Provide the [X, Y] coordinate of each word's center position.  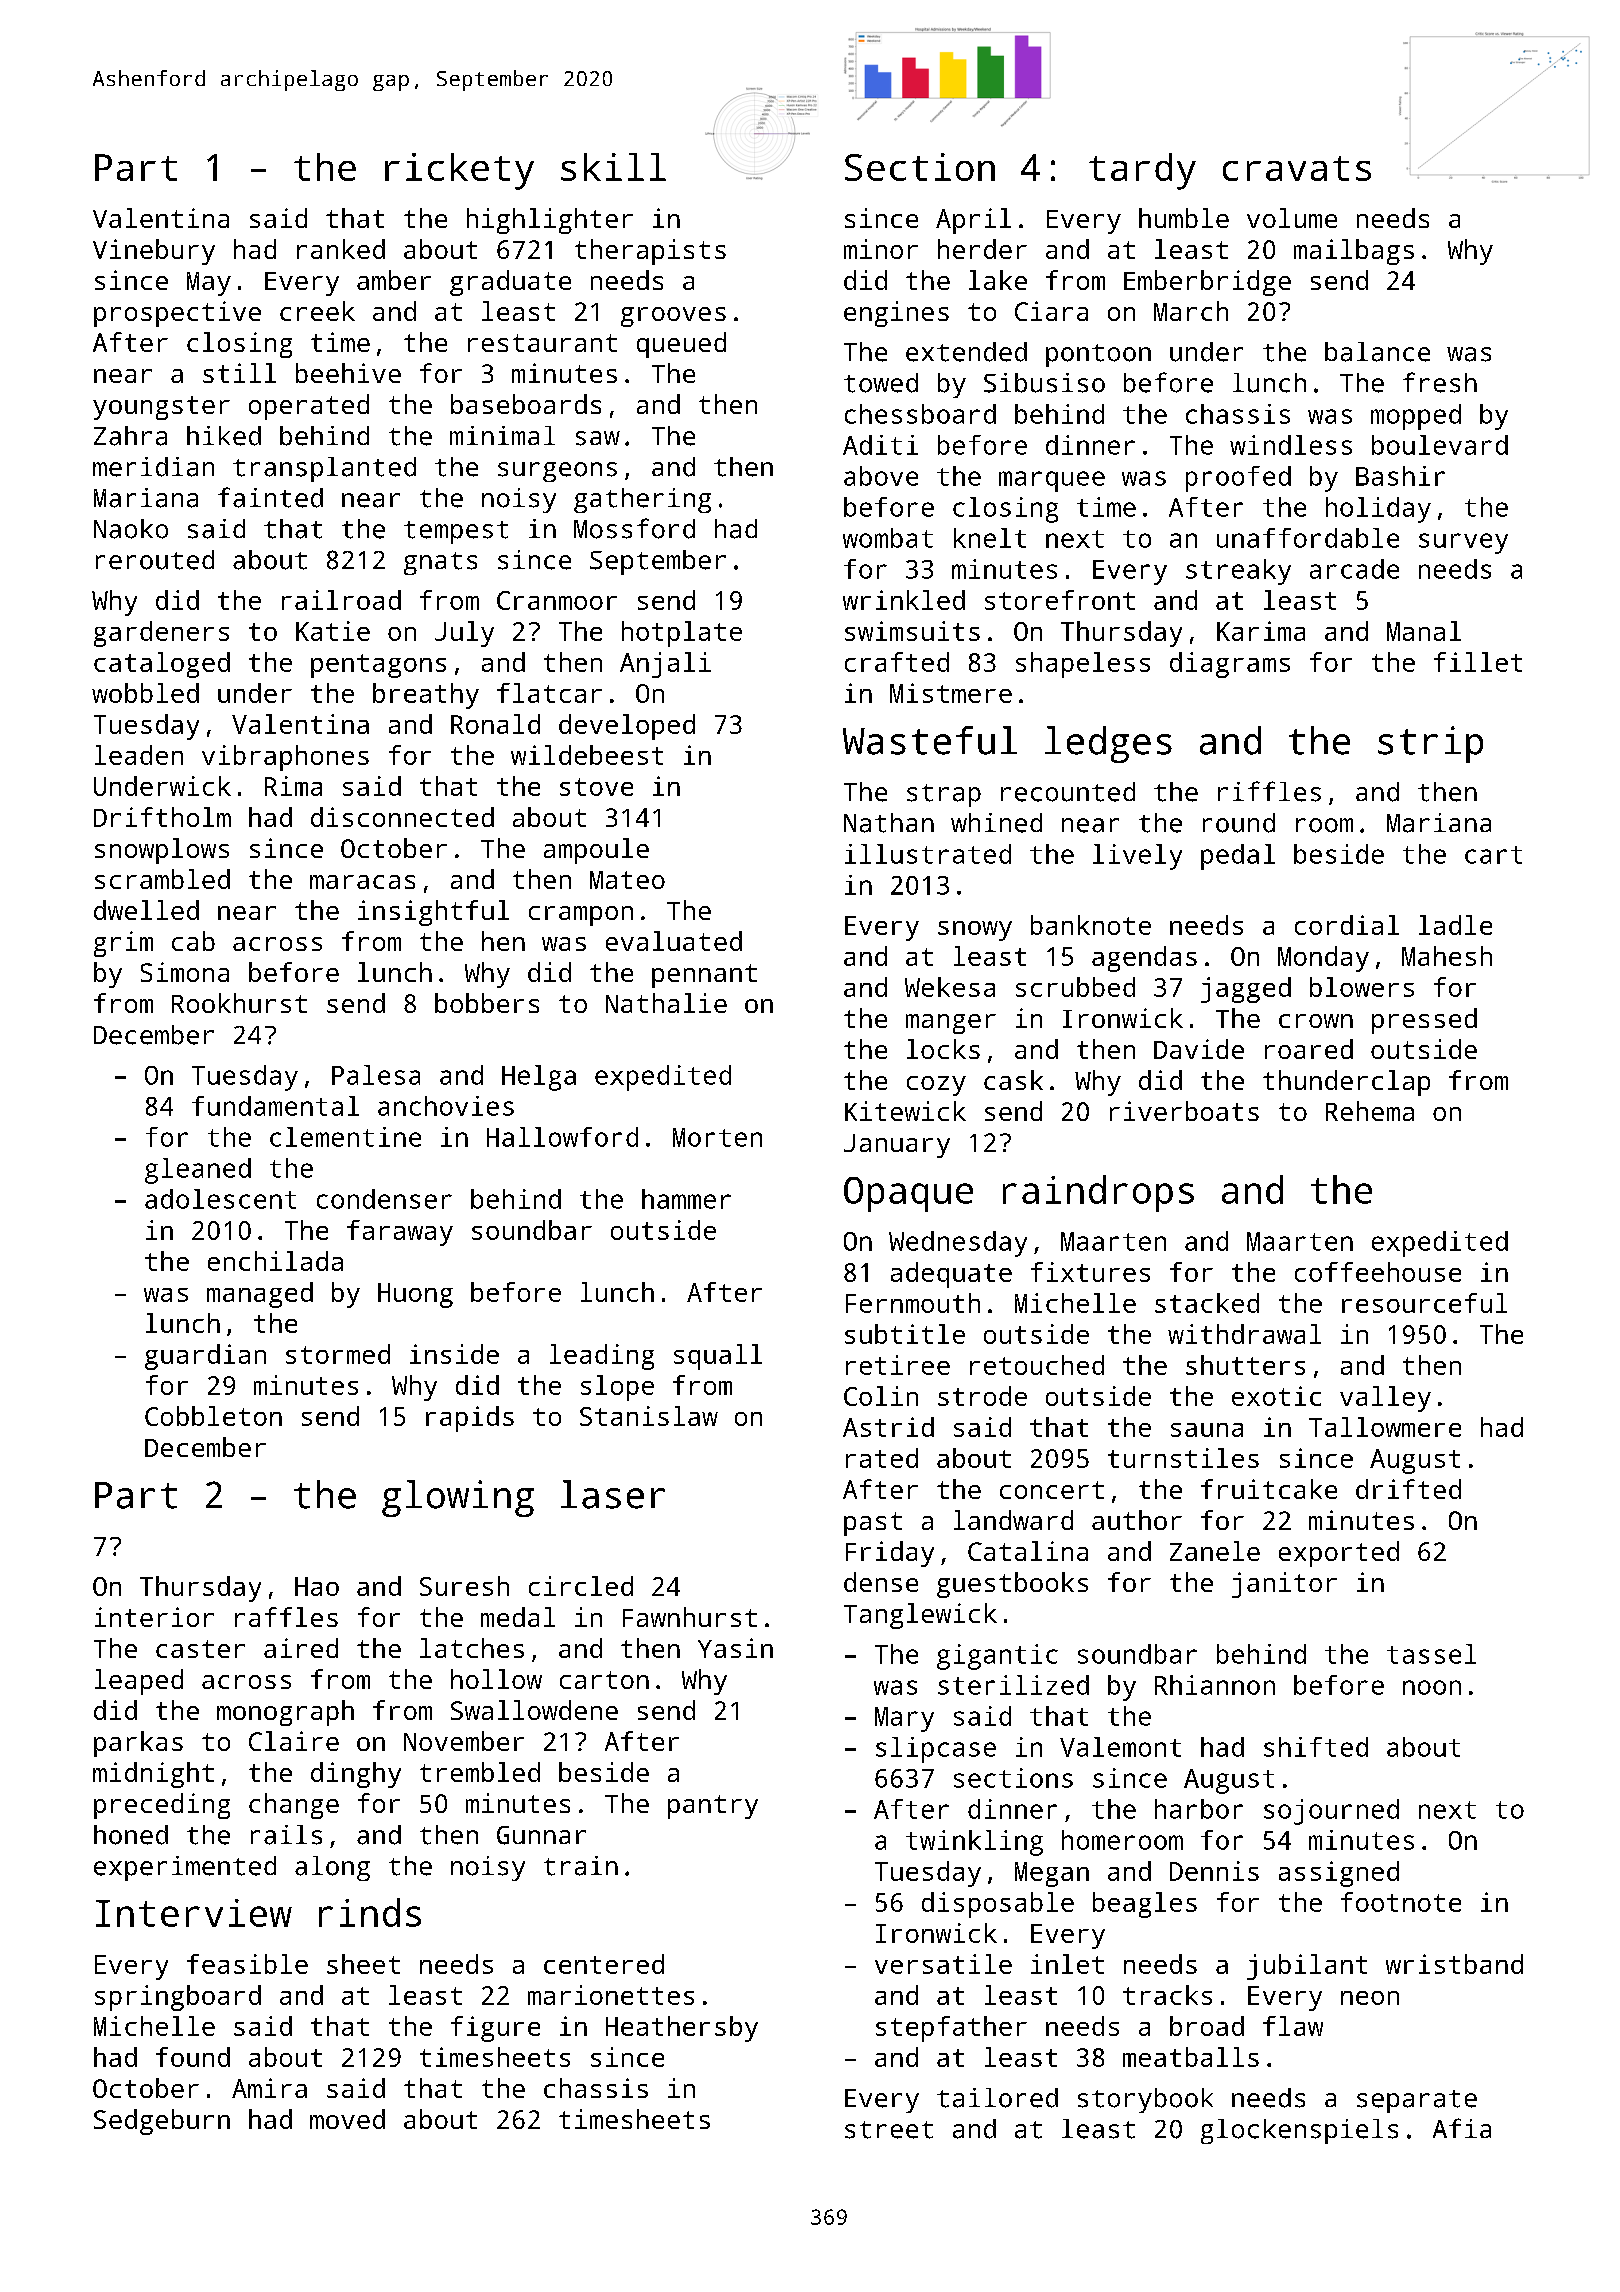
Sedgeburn [162, 2122]
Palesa [376, 1075]
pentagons [378, 666]
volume [1292, 218]
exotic [1276, 1396]
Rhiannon [1215, 1685]
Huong [415, 1295]
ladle [1455, 925]
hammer [686, 1199]
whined [996, 823]
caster [200, 1649]
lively [1137, 857]
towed [881, 383]
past [873, 1524]
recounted [1068, 792]
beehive [348, 373]
